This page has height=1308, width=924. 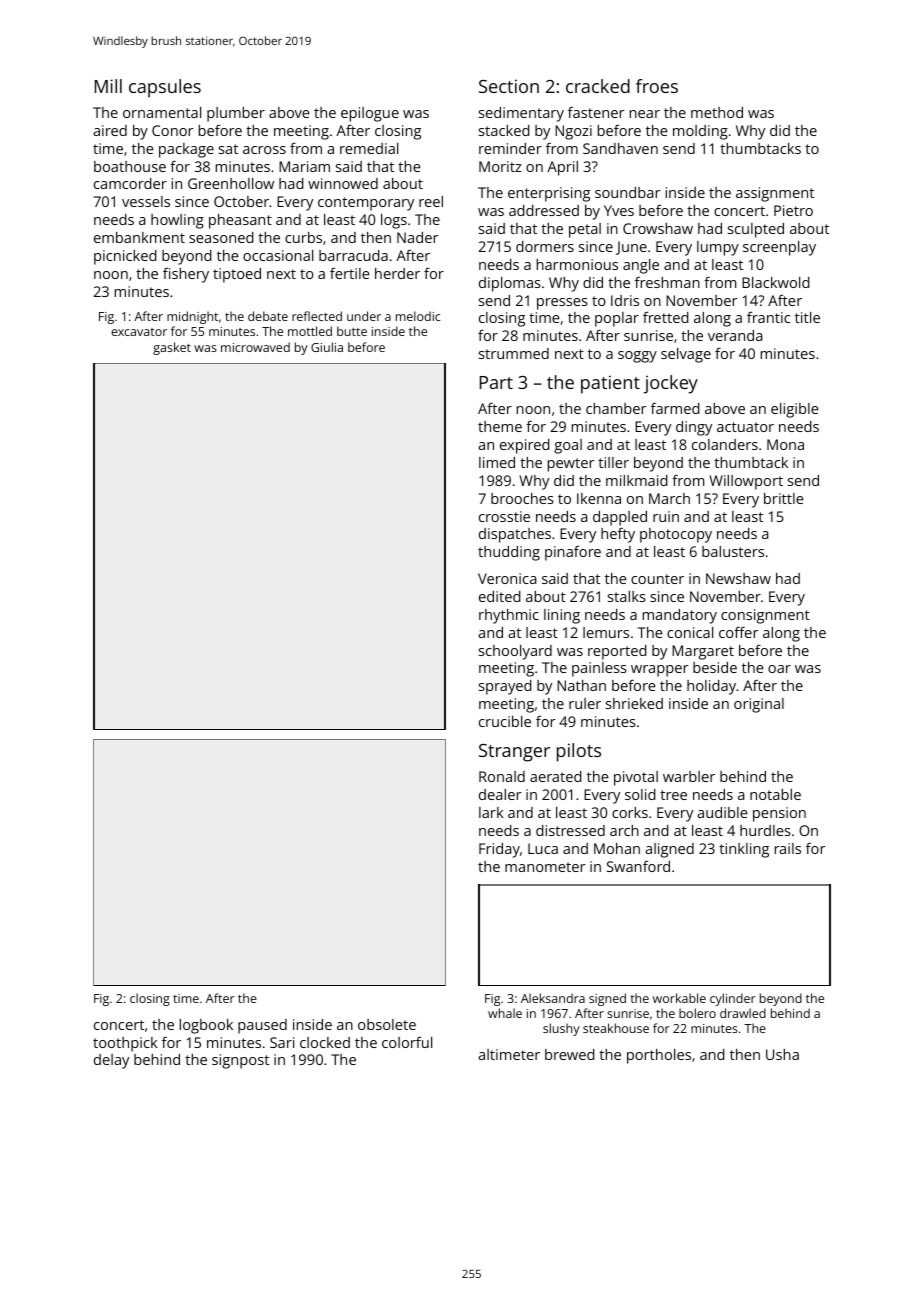 What do you see at coordinates (125, 1044) in the page?
I see `toothpick` at bounding box center [125, 1044].
